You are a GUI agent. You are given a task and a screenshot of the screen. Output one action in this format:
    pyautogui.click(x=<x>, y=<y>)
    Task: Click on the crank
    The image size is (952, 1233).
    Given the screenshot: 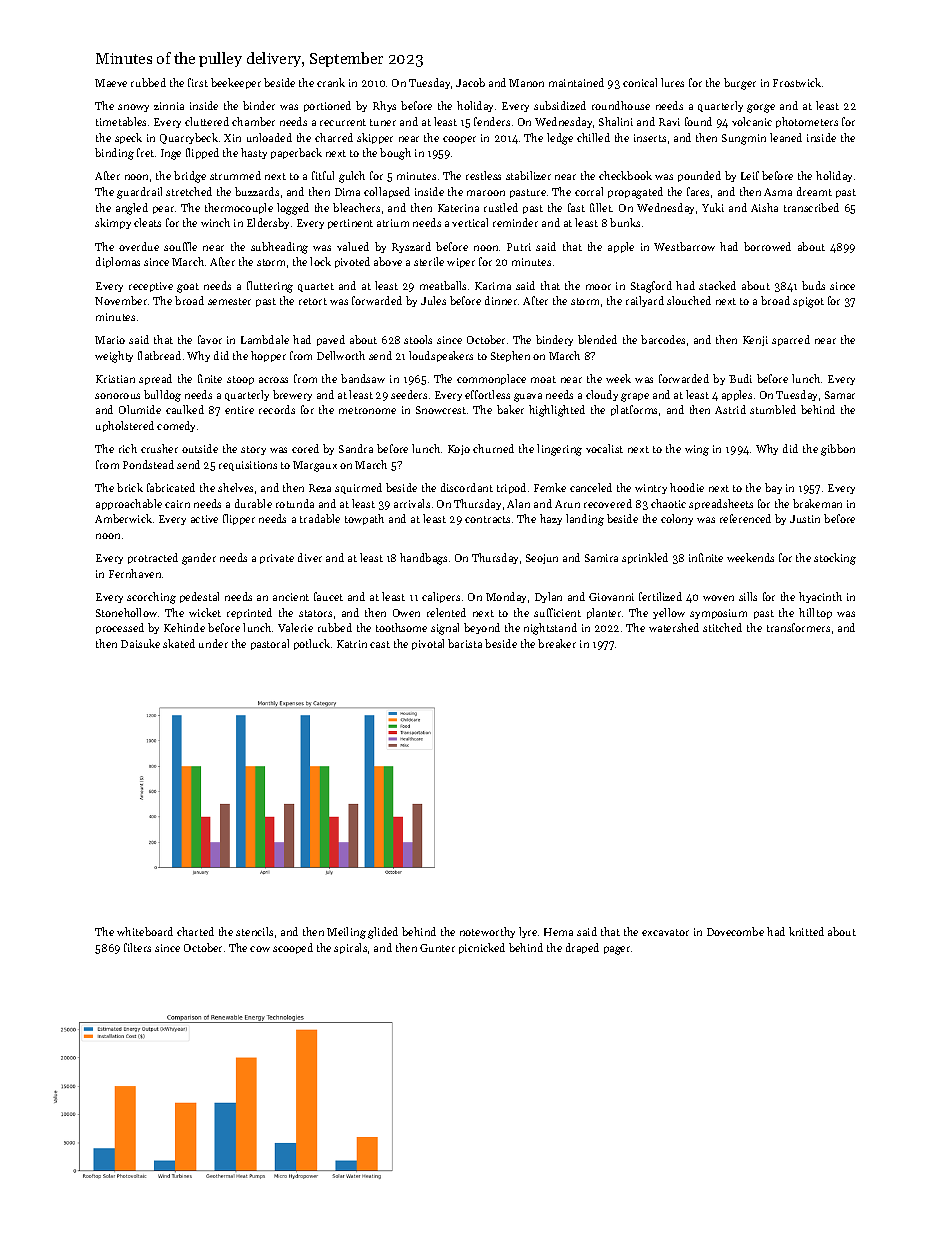 What is the action you would take?
    pyautogui.click(x=331, y=82)
